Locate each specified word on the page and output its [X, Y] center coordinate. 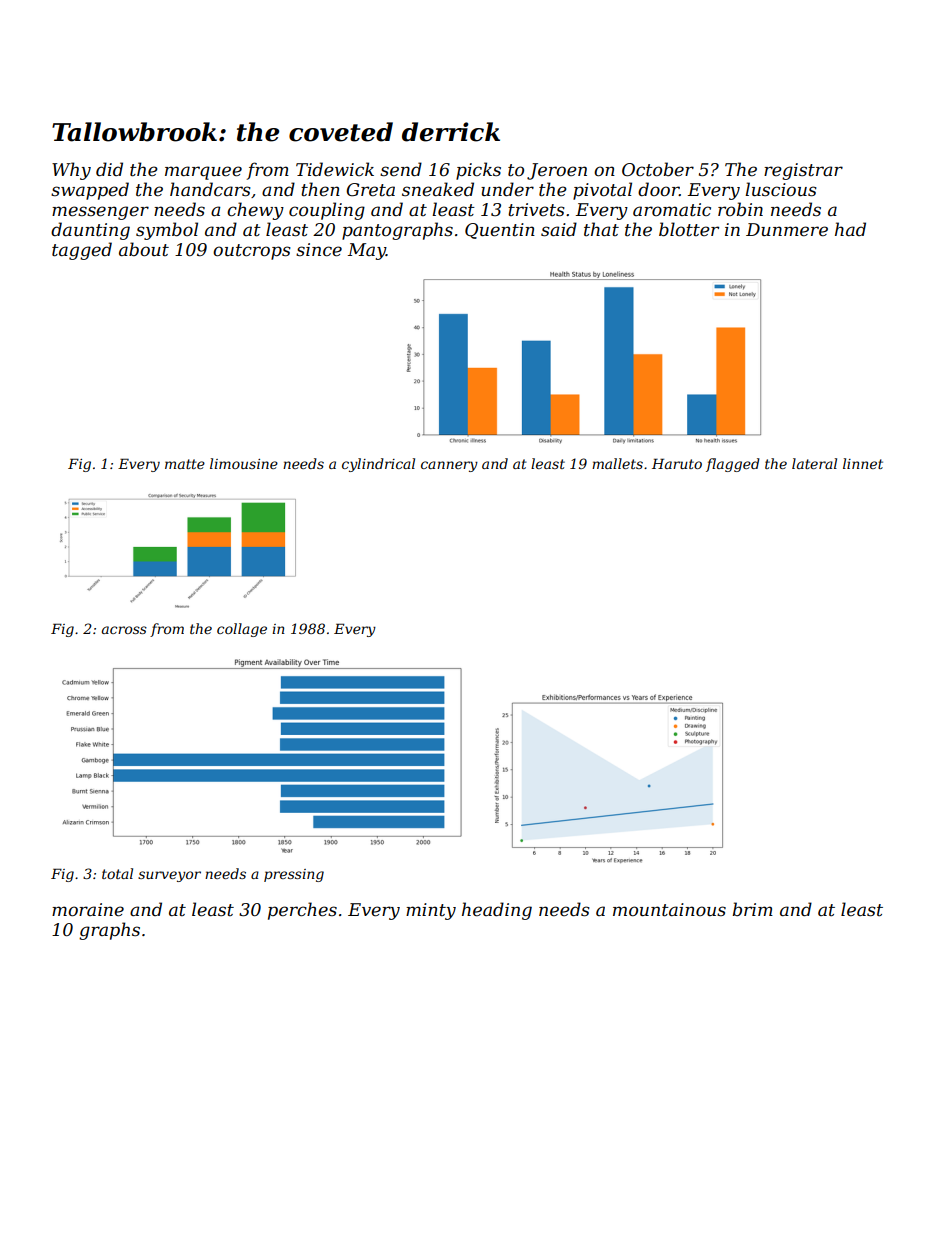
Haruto [677, 463]
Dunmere [787, 230]
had [850, 229]
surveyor [169, 876]
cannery [449, 466]
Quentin [500, 231]
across [124, 630]
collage [242, 630]
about [144, 249]
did [109, 169]
